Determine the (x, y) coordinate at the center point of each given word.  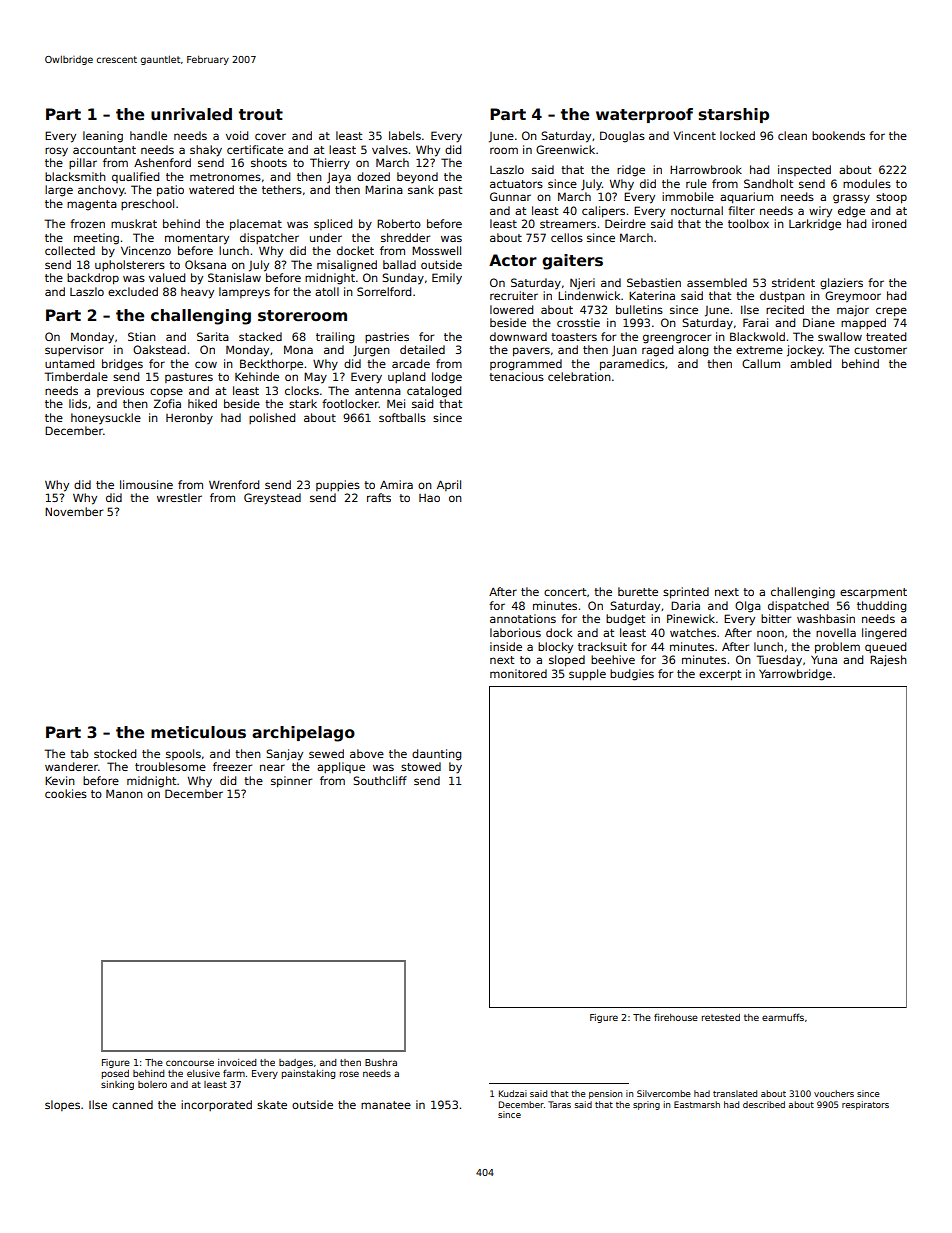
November (74, 511)
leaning (103, 137)
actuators (516, 184)
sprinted (686, 593)
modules (867, 183)
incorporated (216, 1105)
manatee (386, 1105)
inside (506, 646)
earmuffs (783, 1017)
